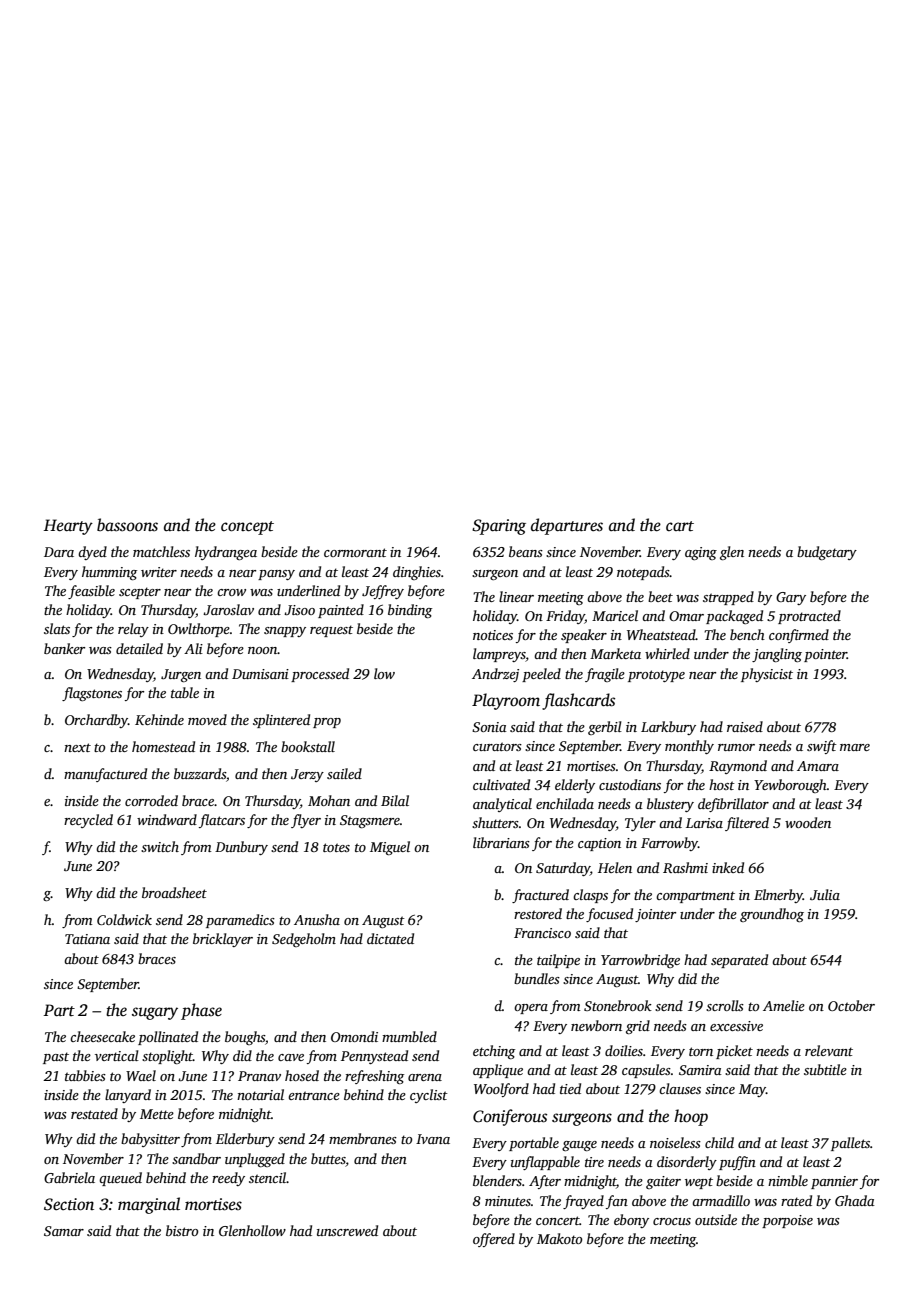 Image resolution: width=924 pixels, height=1308 pixels. What do you see at coordinates (680, 526) in the screenshot?
I see `cart` at bounding box center [680, 526].
